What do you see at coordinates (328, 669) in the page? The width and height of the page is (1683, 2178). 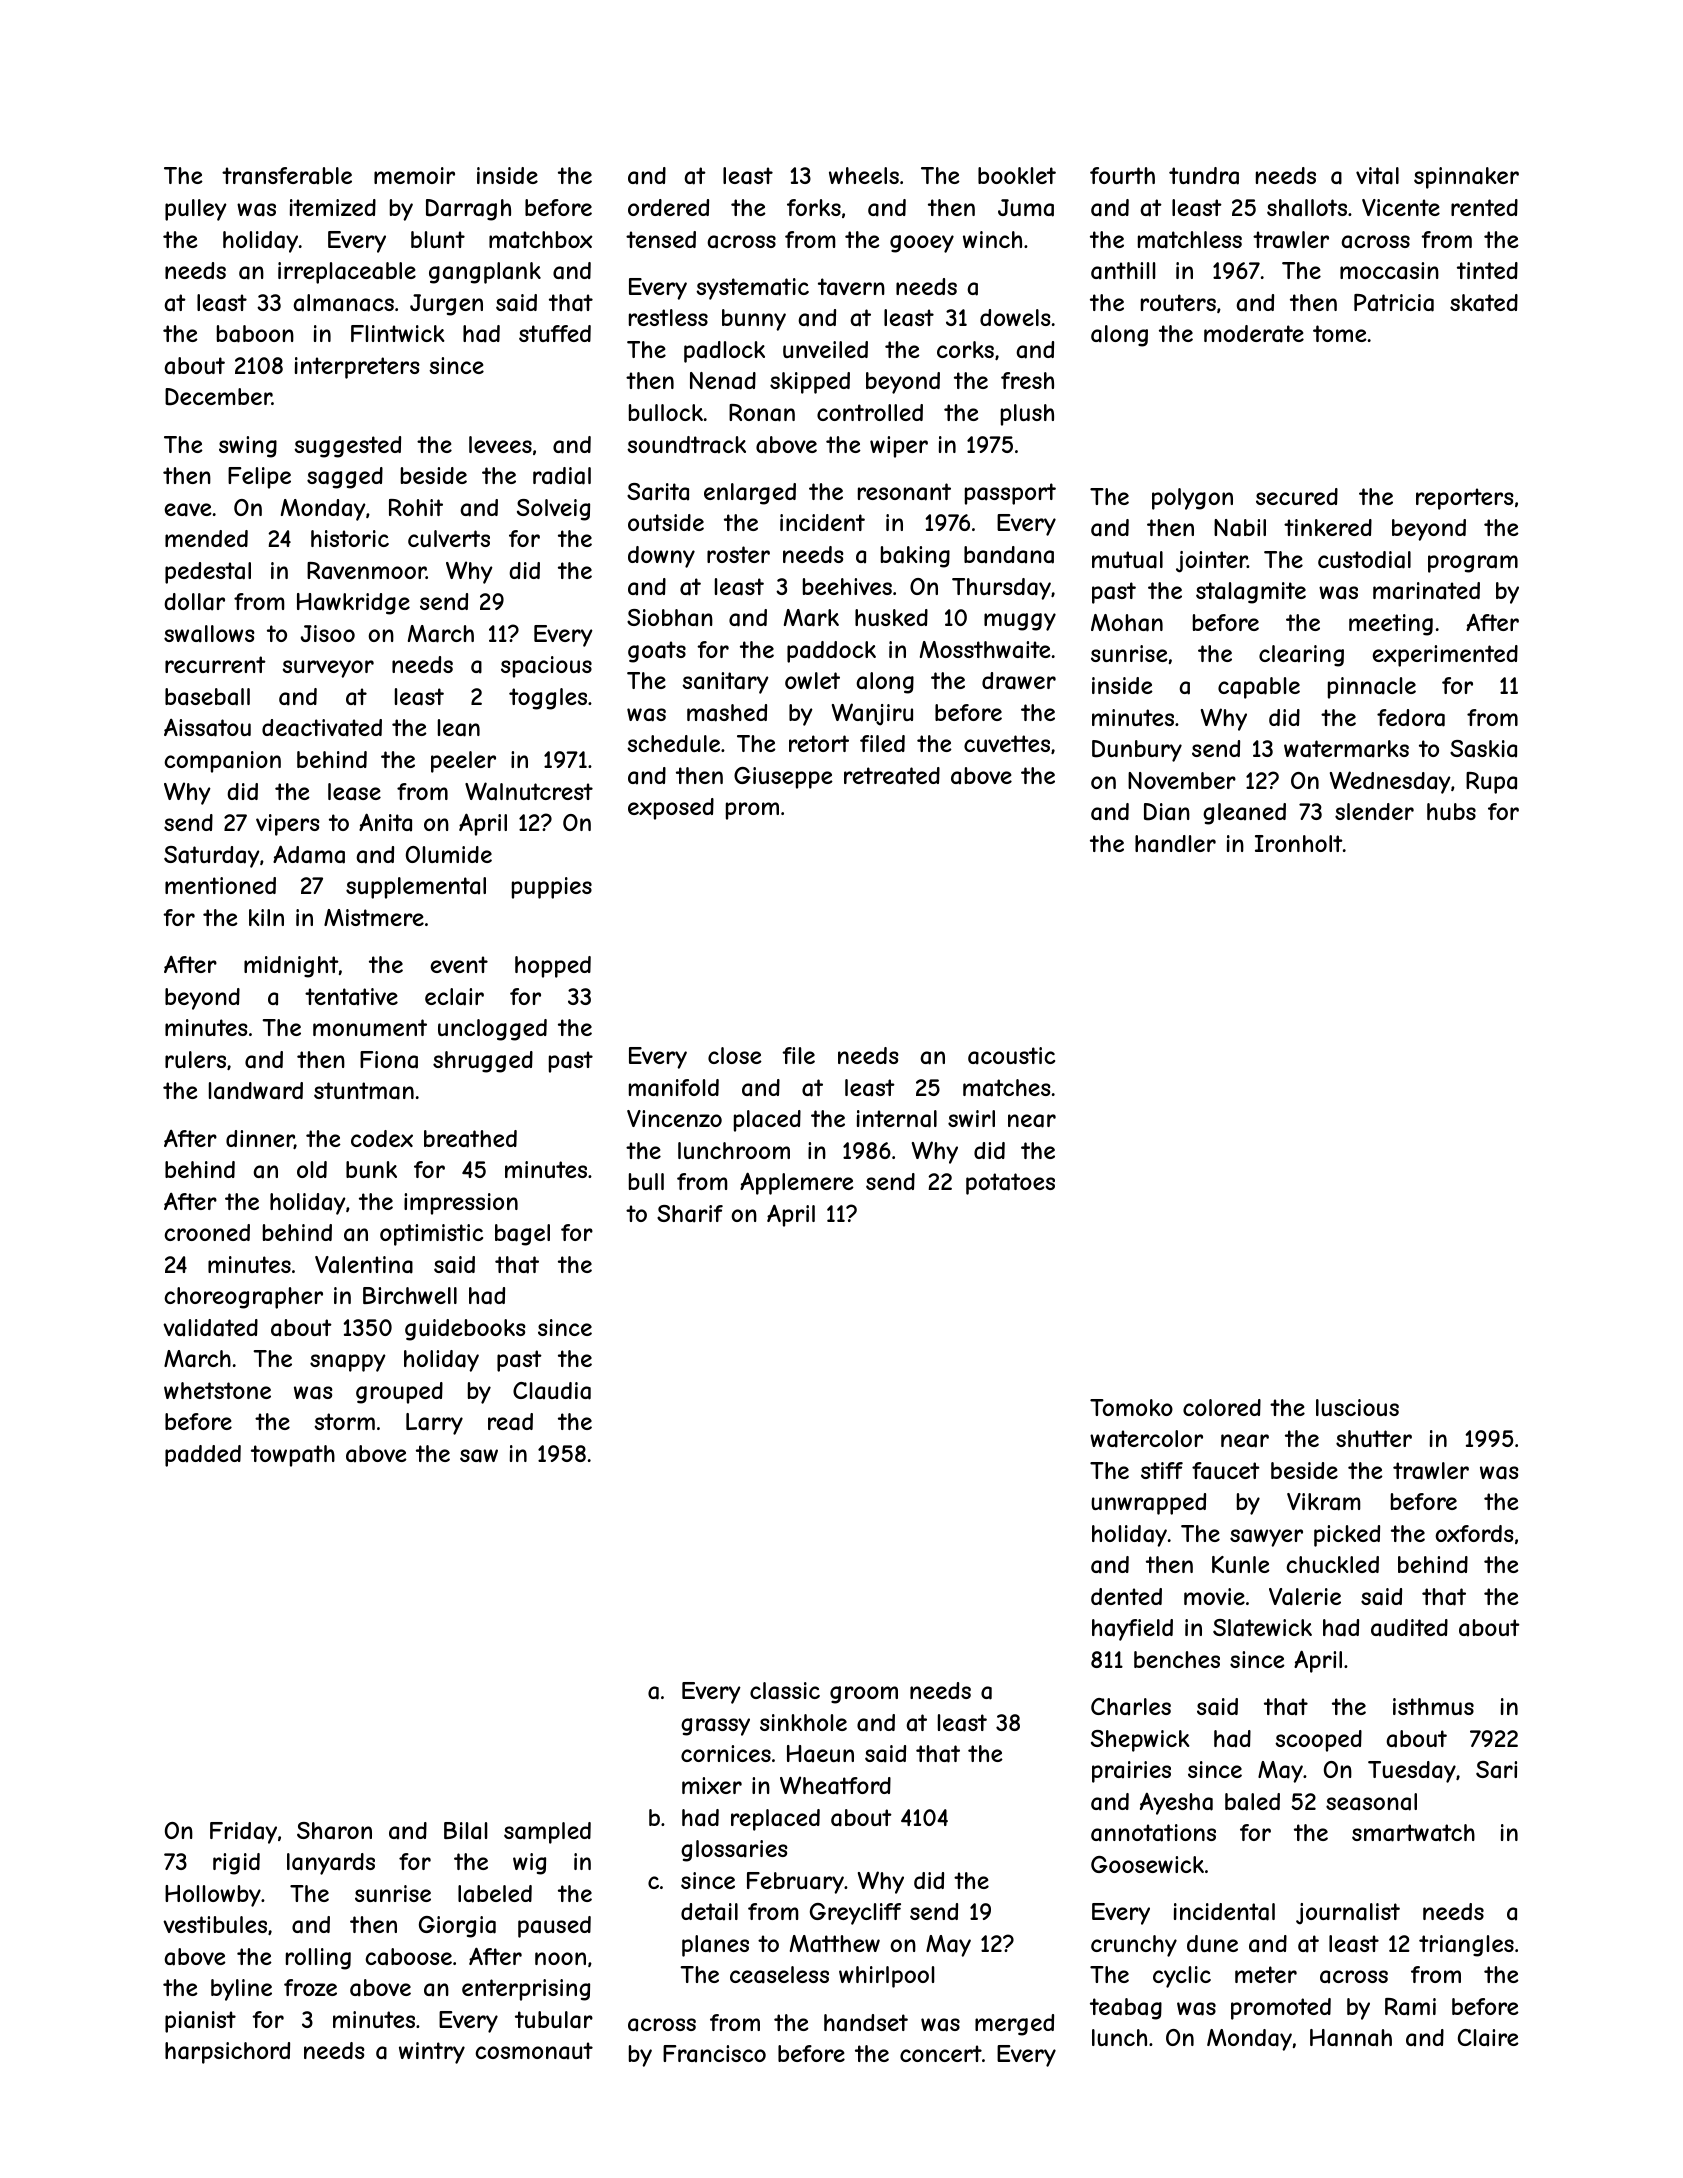 I see `surveyor` at bounding box center [328, 669].
